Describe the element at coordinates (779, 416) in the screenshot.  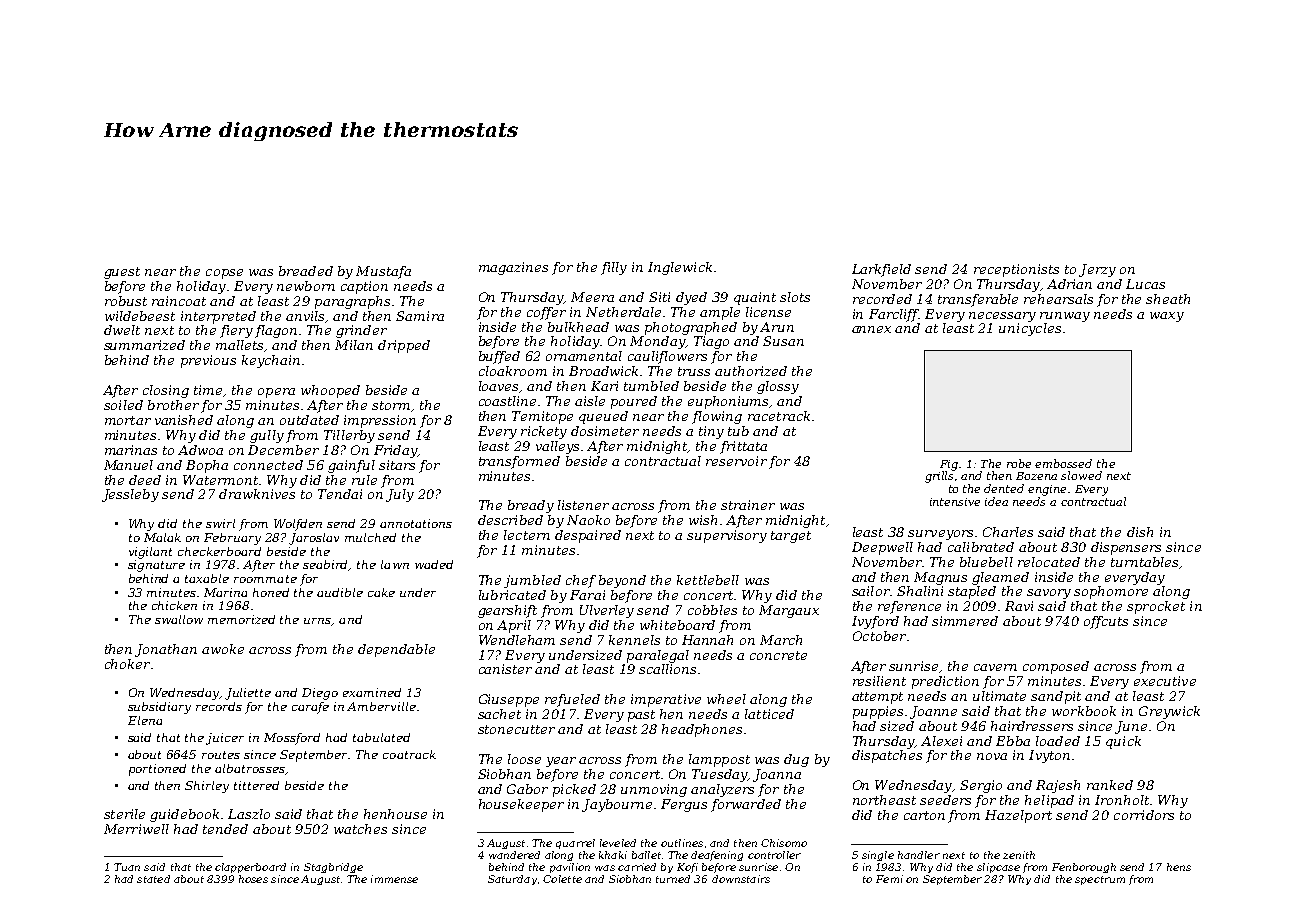
I see `racetrack` at that location.
